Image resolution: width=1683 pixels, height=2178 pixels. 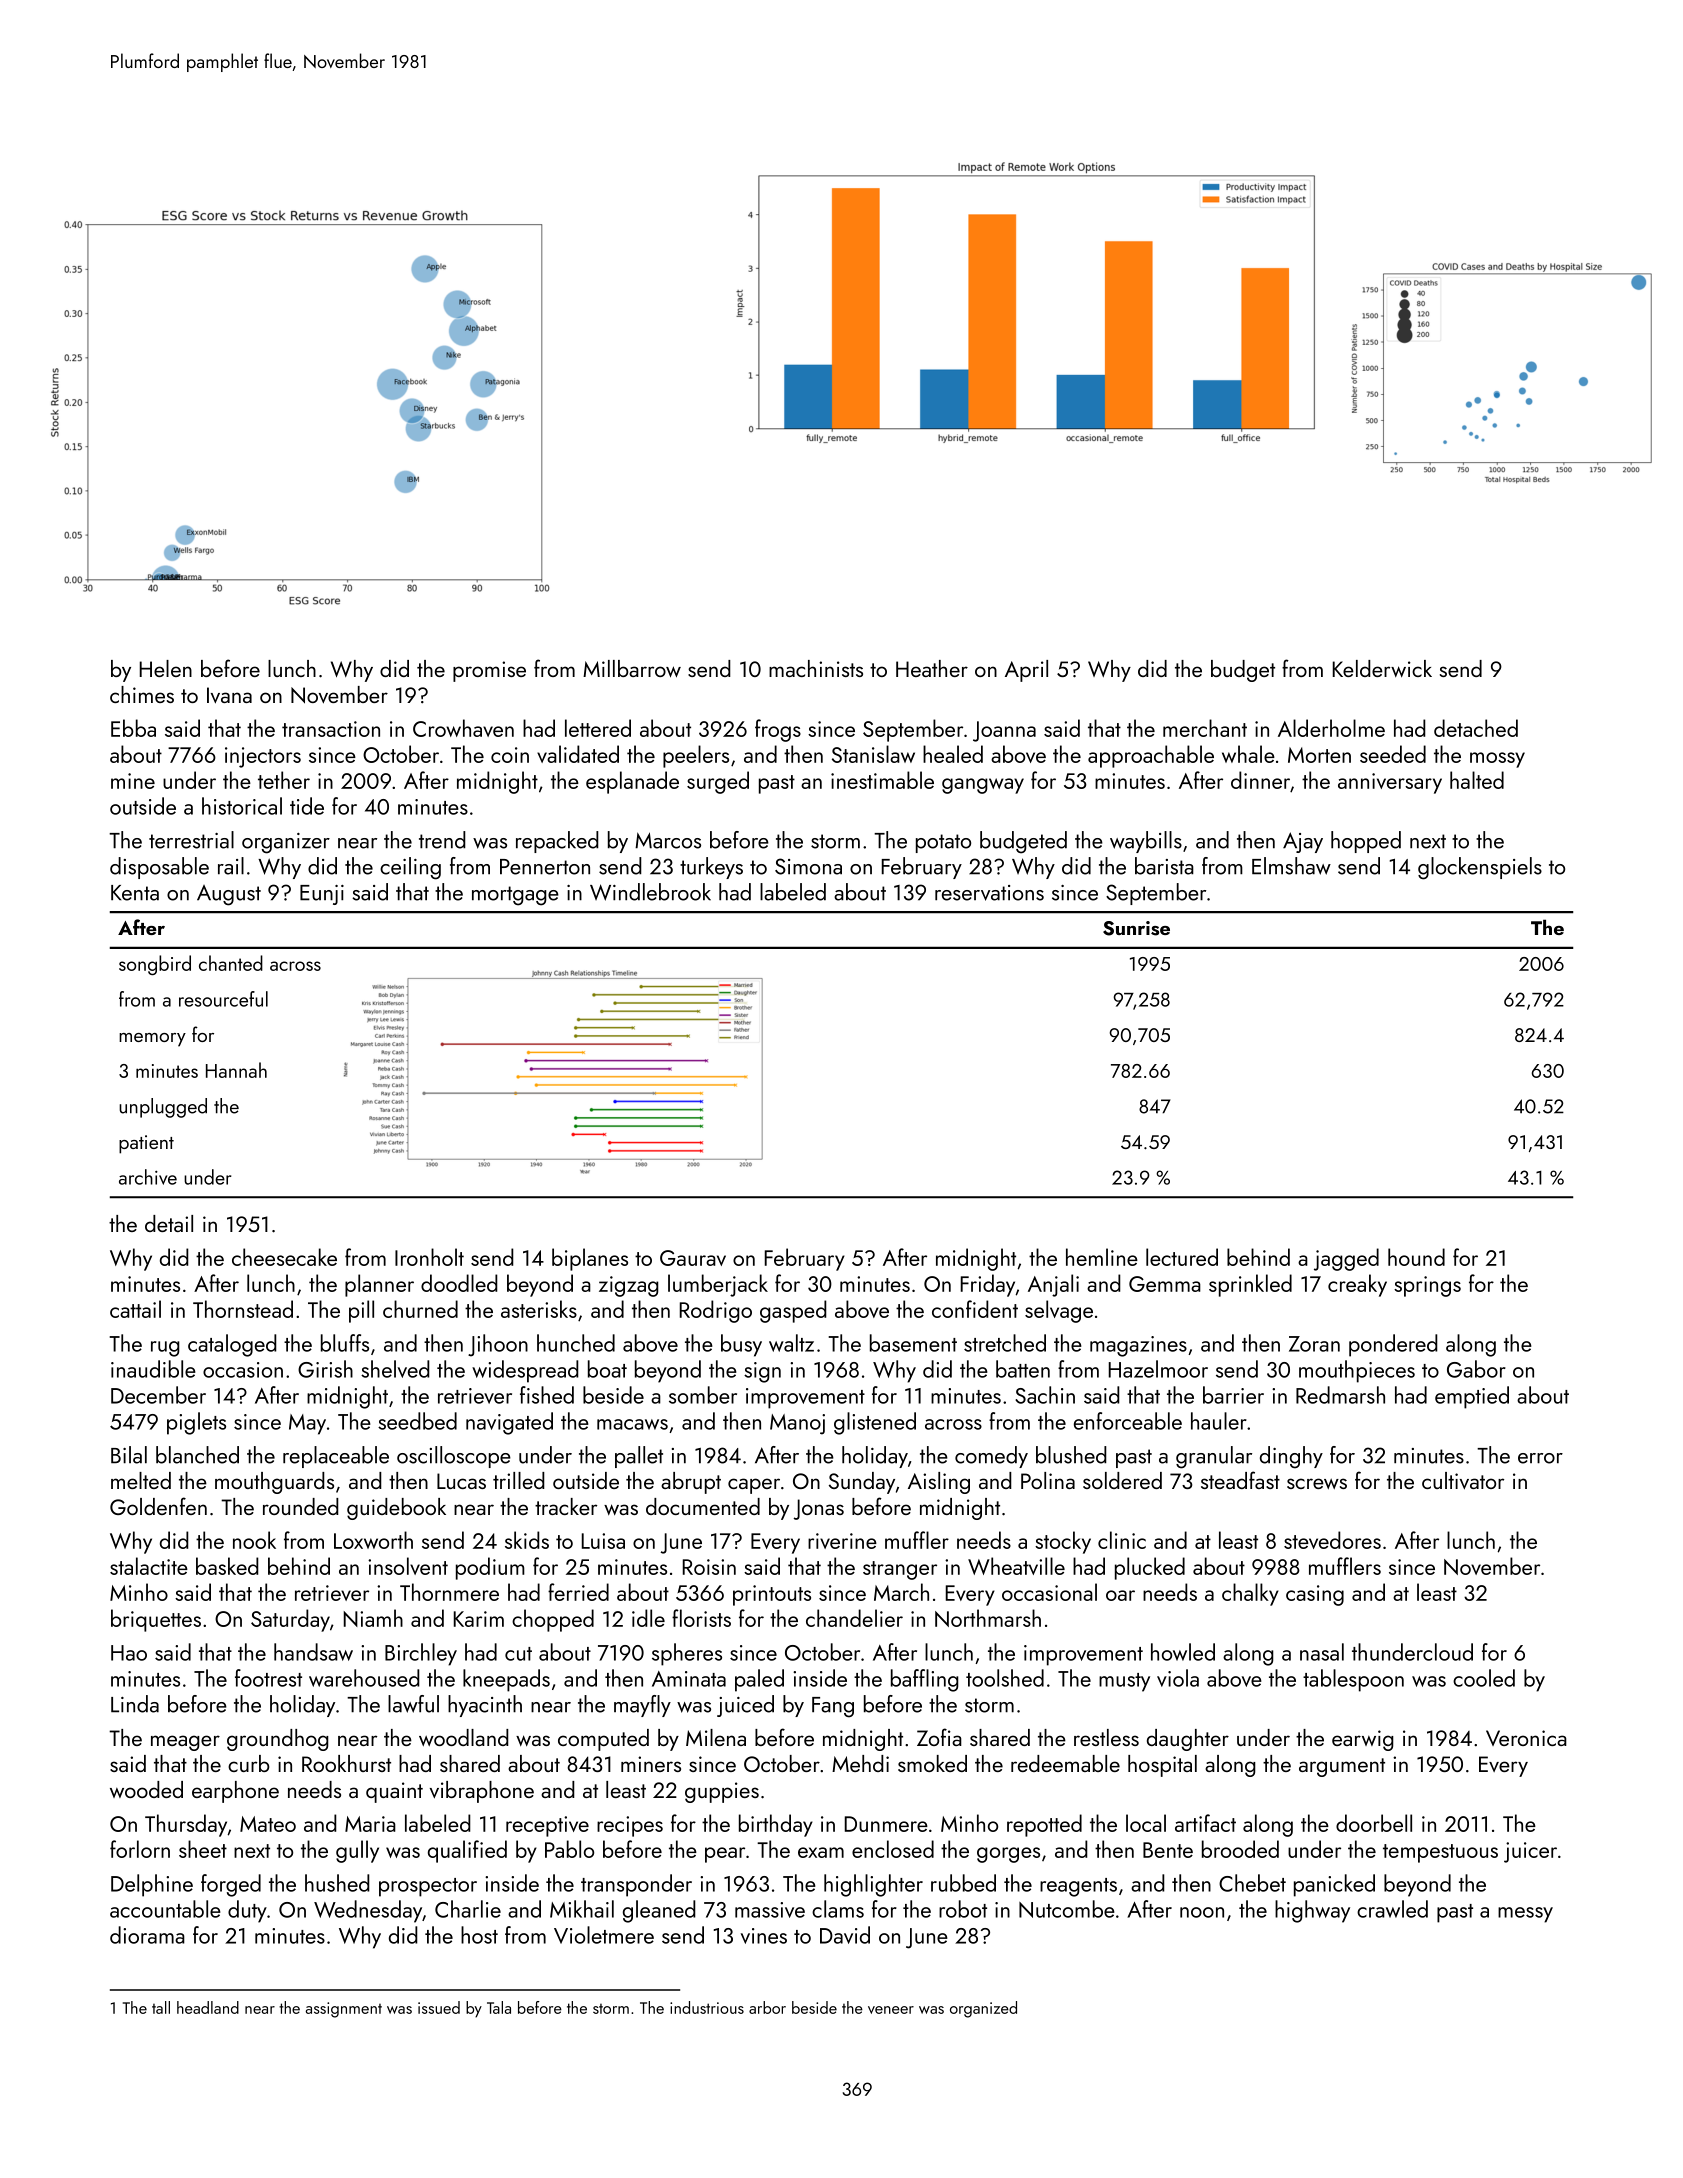 What do you see at coordinates (1416, 1257) in the screenshot?
I see `hound` at bounding box center [1416, 1257].
